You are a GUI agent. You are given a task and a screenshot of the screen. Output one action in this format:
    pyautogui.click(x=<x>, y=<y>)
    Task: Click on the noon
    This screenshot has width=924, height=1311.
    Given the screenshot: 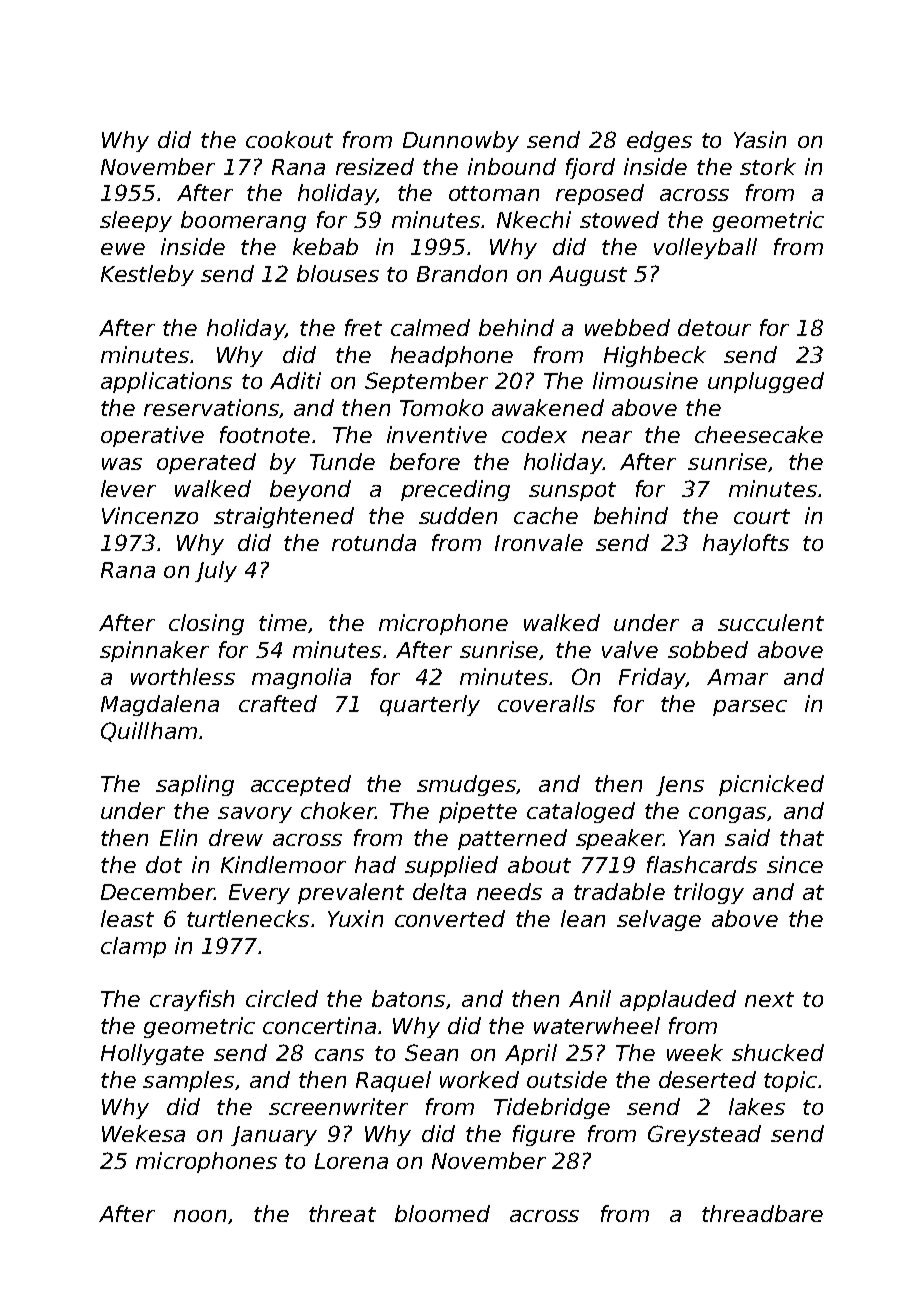 What is the action you would take?
    pyautogui.click(x=200, y=1216)
